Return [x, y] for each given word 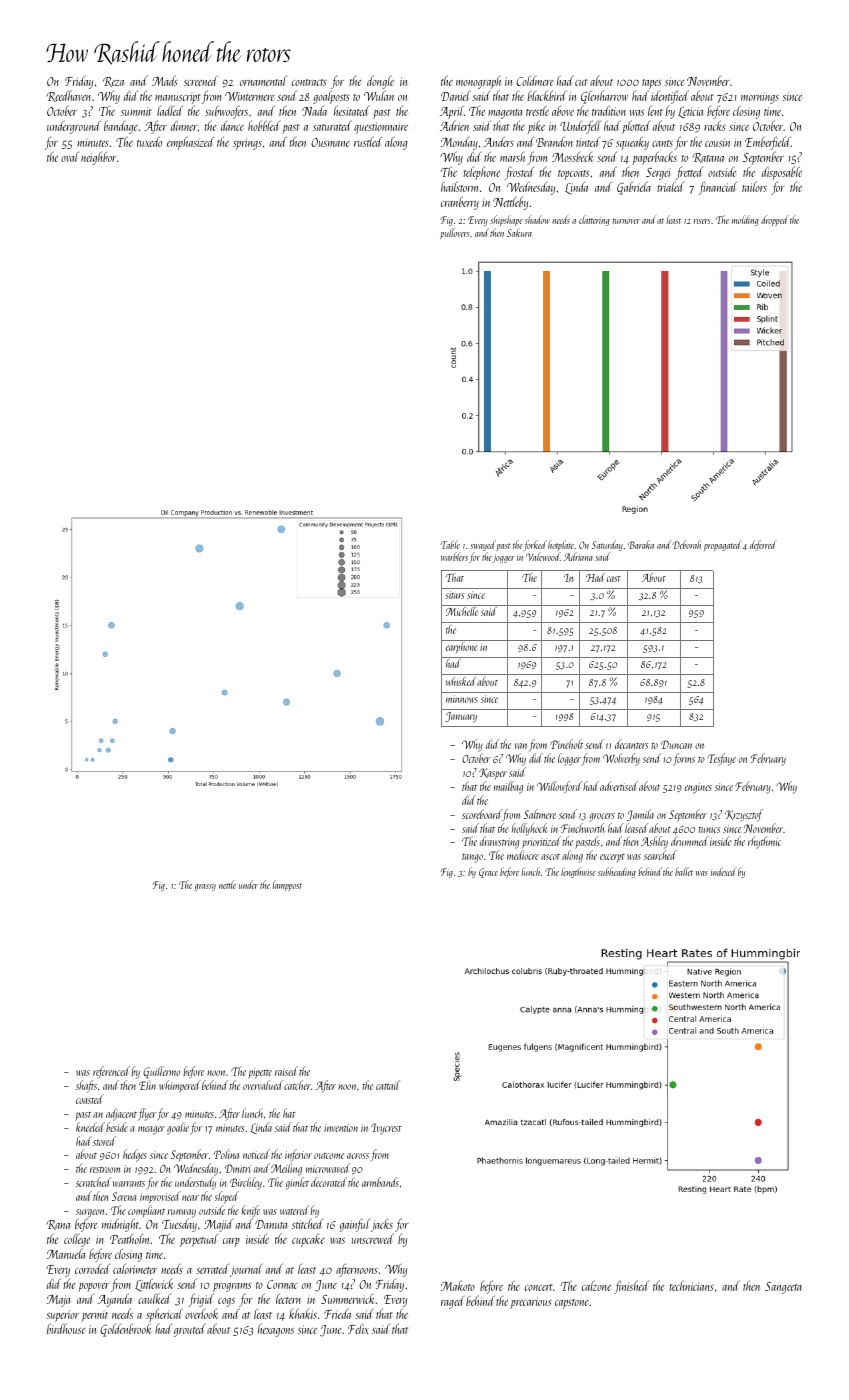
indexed [724, 871]
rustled [368, 141]
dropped [775, 220]
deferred [763, 545]
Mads [165, 80]
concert [539, 1287]
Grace [488, 873]
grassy [205, 887]
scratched [93, 1182]
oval [70, 157]
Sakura [519, 232]
